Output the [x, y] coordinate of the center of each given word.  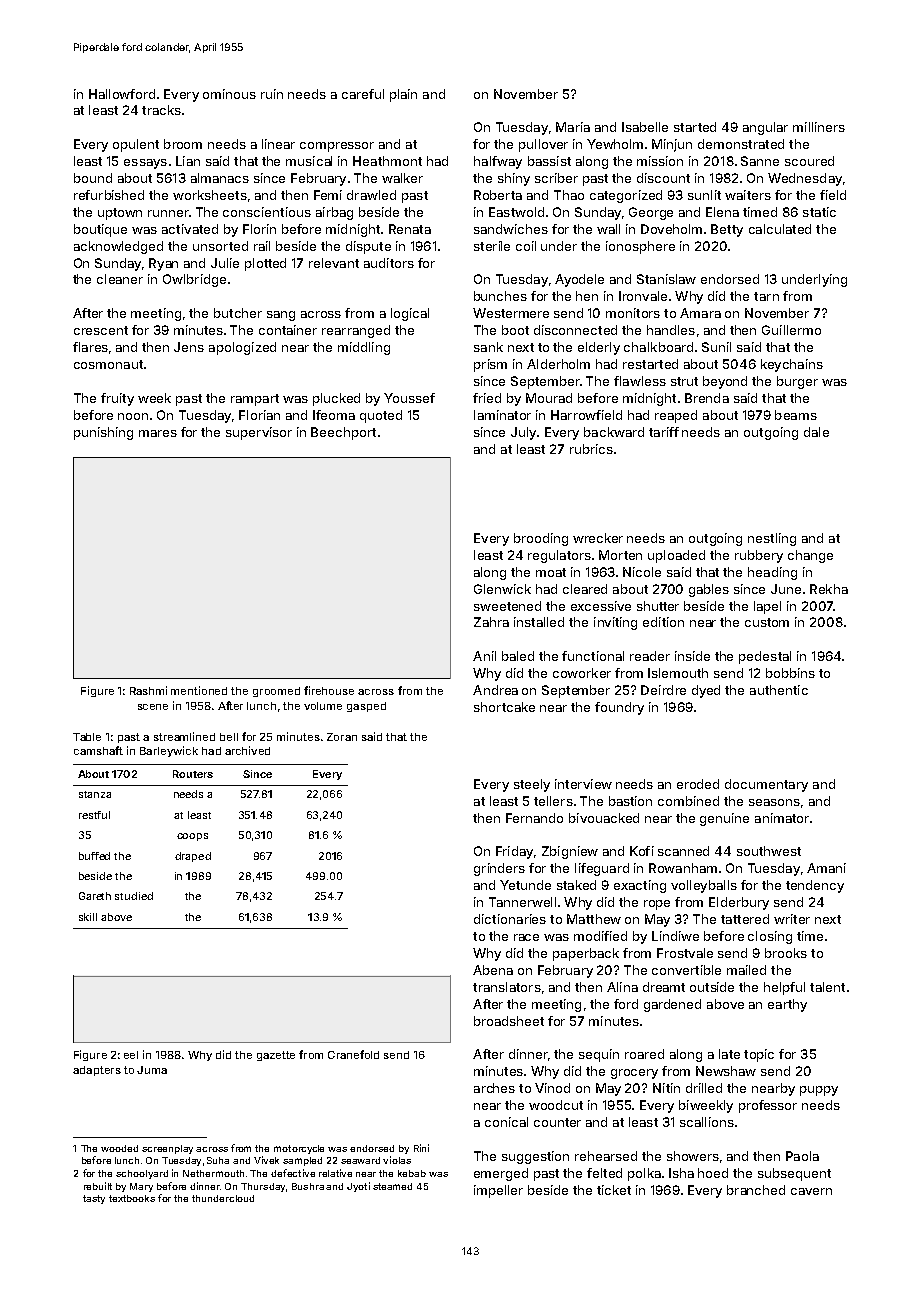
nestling [772, 539]
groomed [276, 692]
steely [532, 785]
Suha [218, 1160]
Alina [622, 987]
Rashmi [148, 690]
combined [688, 801]
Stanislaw [666, 279]
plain [403, 95]
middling [364, 348]
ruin [272, 94]
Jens [189, 347]
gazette [276, 1056]
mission [660, 161]
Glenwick [502, 589]
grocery [634, 1074]
